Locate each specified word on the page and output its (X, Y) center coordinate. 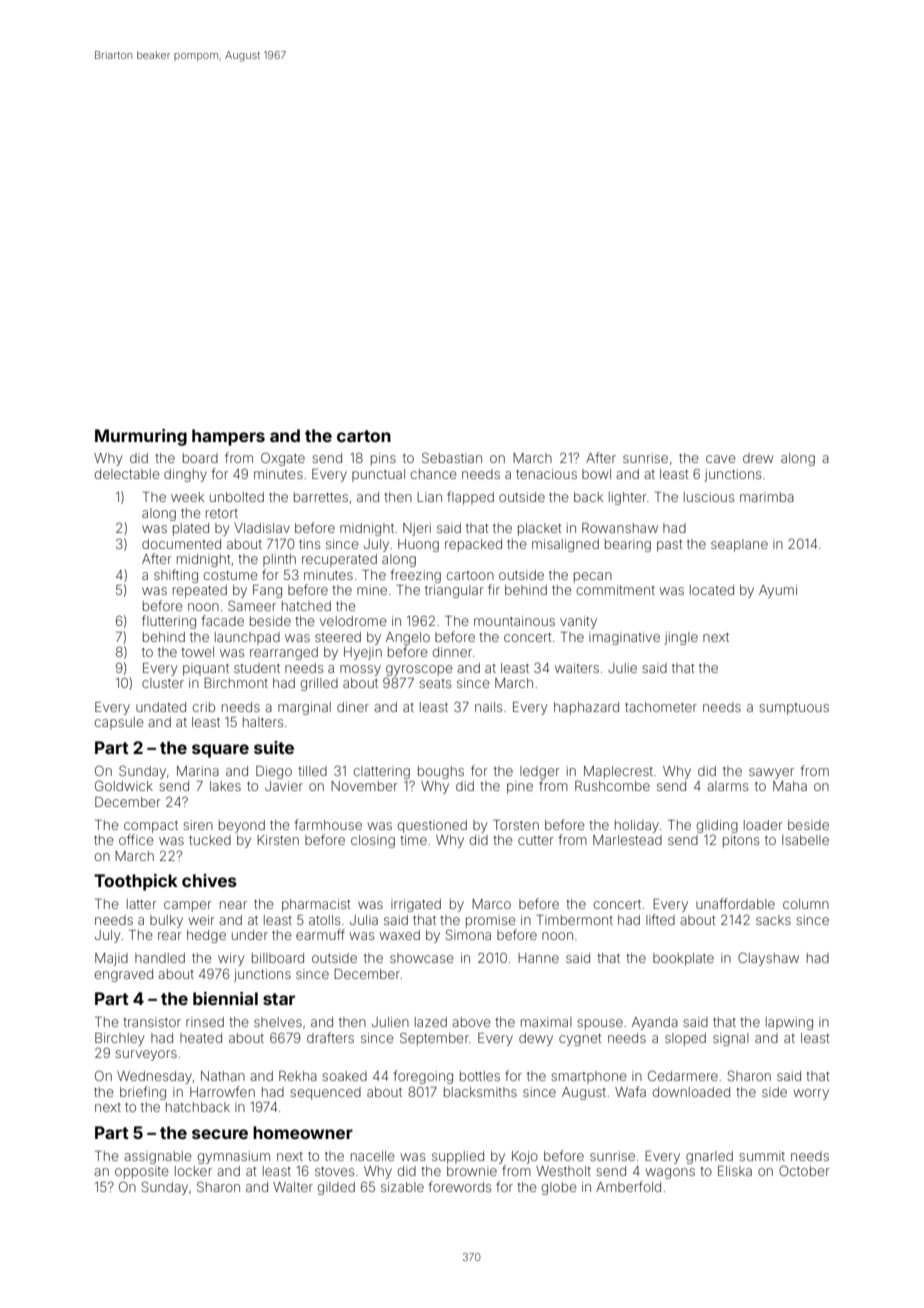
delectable (127, 474)
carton (364, 436)
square (220, 751)
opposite (142, 1172)
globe (559, 1188)
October (804, 1170)
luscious (709, 497)
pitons (741, 841)
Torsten (516, 825)
